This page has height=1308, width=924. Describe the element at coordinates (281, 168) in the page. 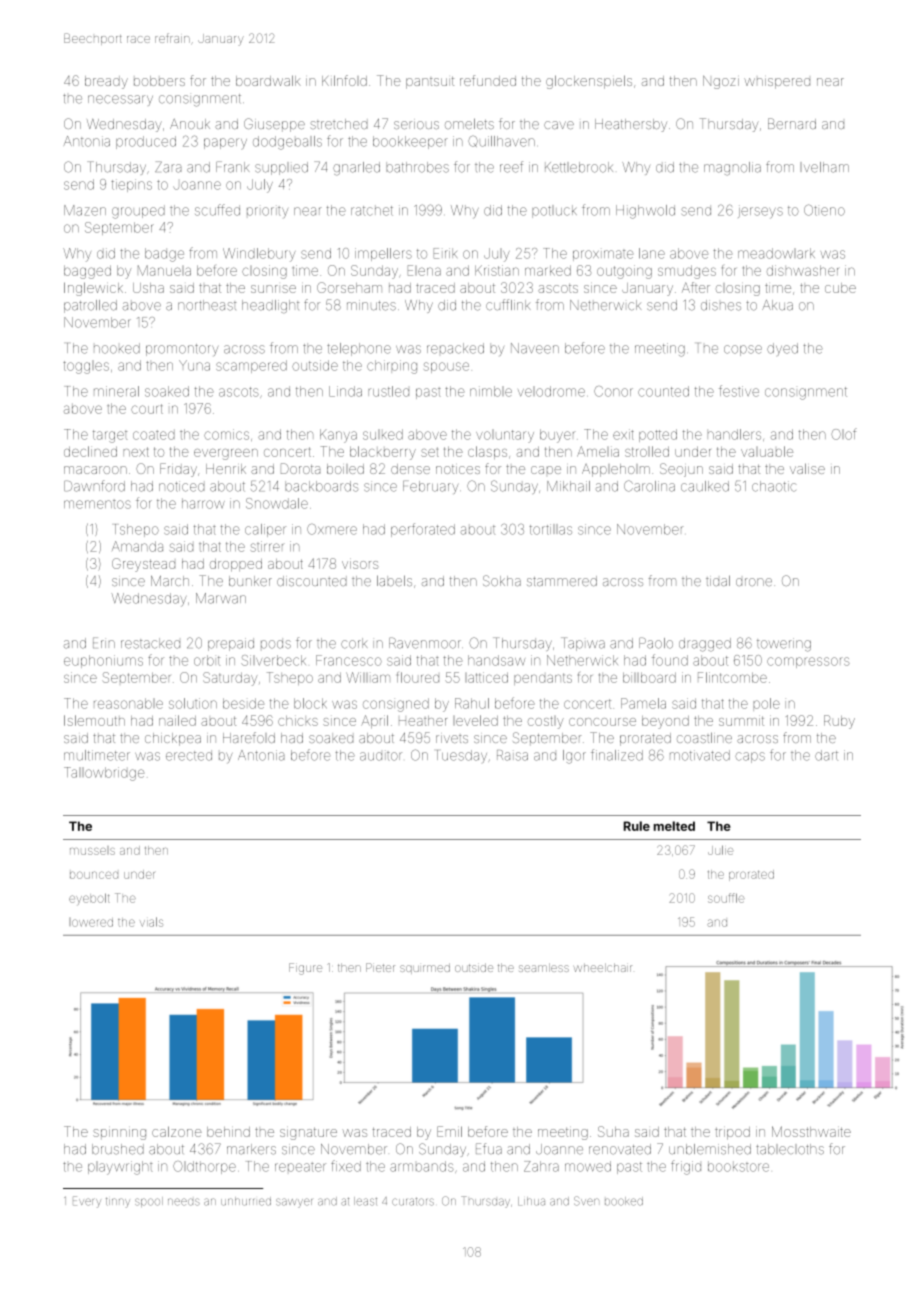

I see `supplied` at that location.
